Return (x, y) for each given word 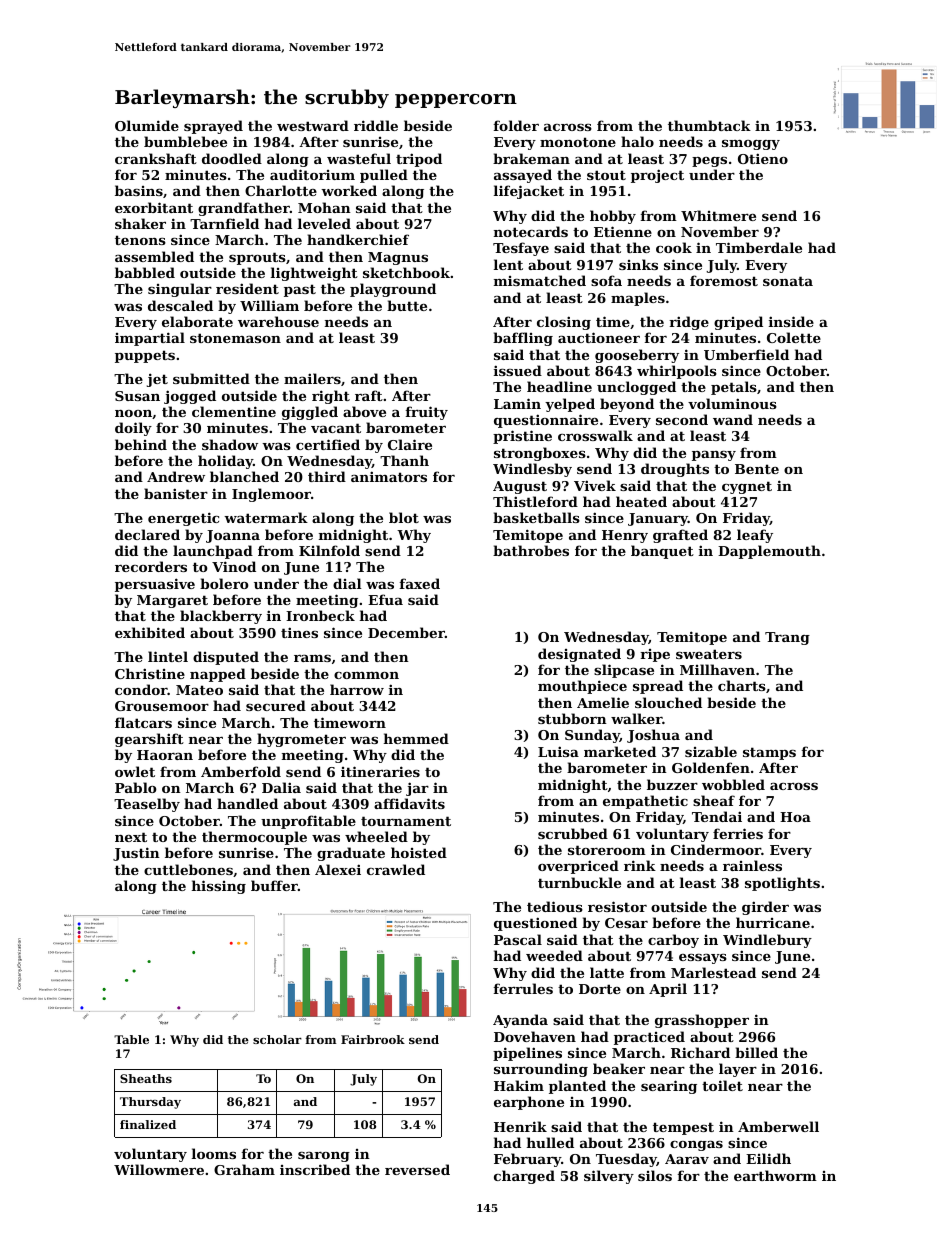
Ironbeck (320, 615)
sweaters (709, 654)
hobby (613, 217)
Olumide (147, 125)
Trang (787, 638)
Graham (244, 1169)
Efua (385, 599)
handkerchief (358, 239)
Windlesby (532, 470)
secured (276, 705)
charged (524, 1177)
